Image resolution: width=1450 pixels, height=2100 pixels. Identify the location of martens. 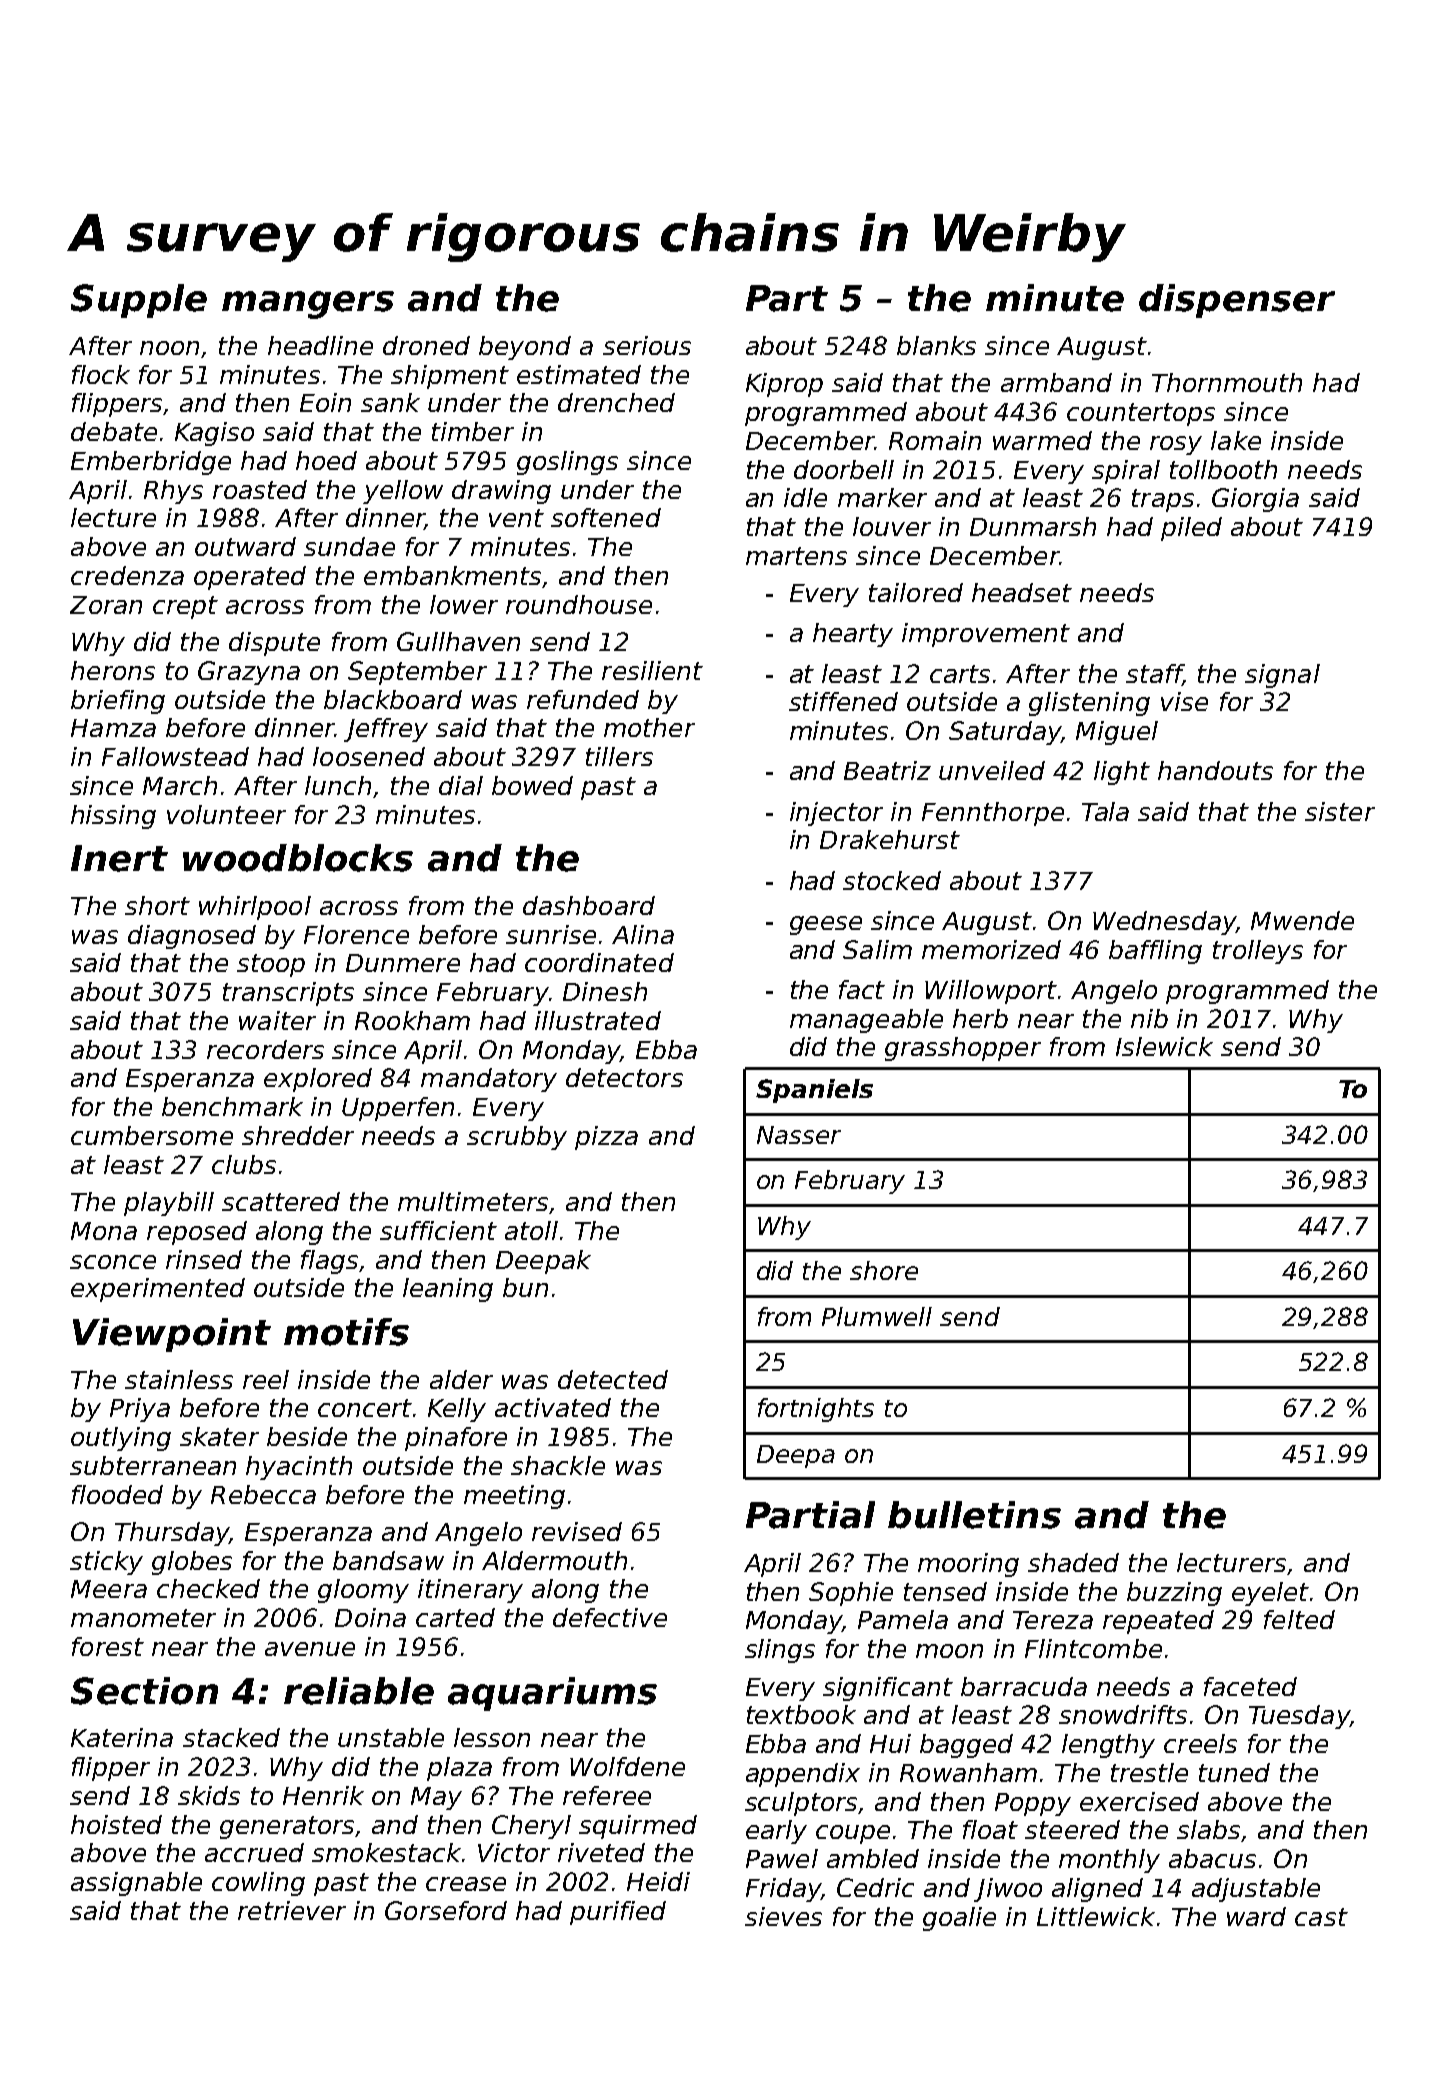
(796, 556).
